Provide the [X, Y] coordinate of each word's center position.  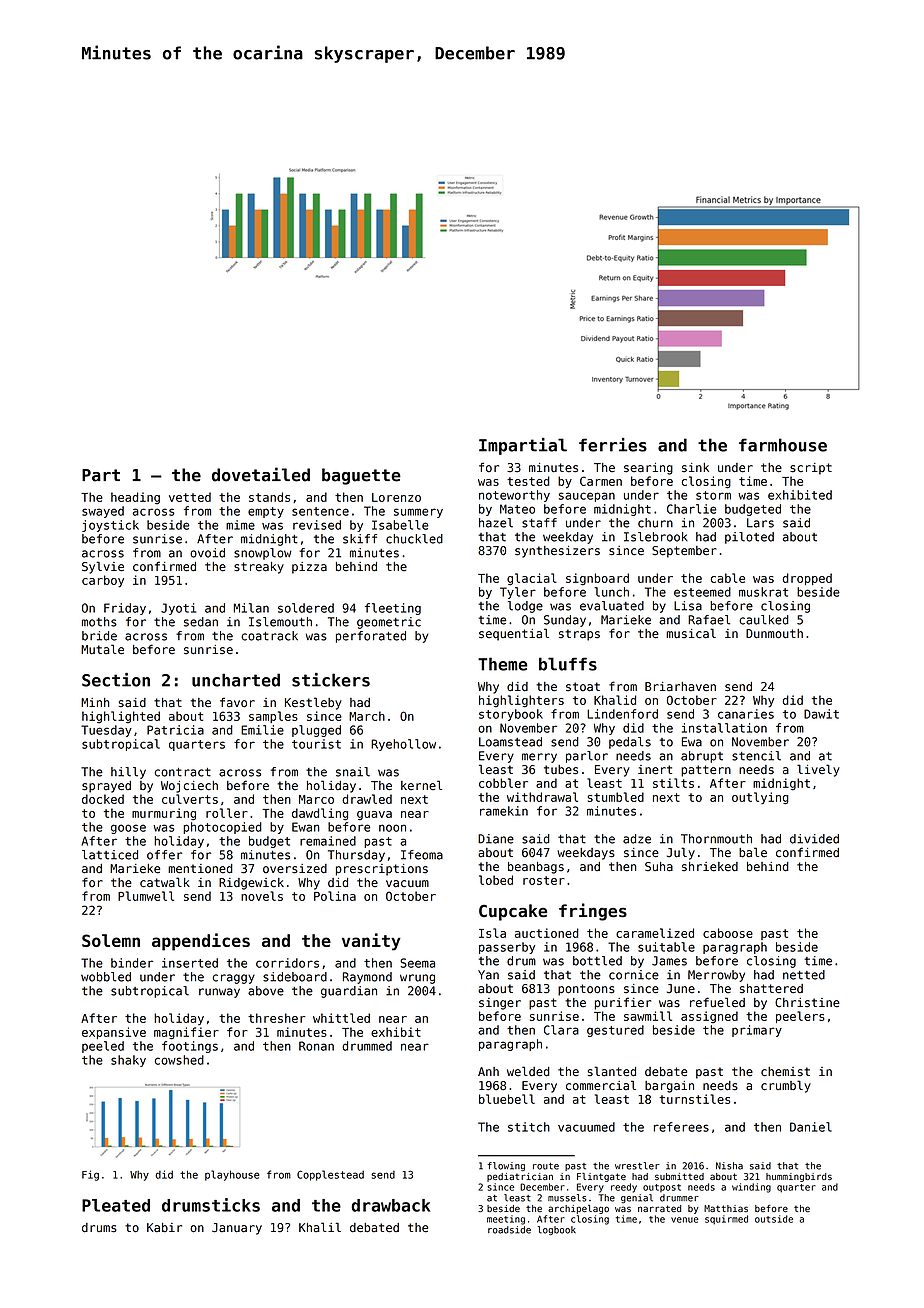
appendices [201, 942]
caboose [728, 933]
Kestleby [313, 703]
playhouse [232, 1175]
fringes [593, 912]
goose [128, 829]
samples [273, 717]
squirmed [726, 1220]
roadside [509, 1230]
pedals [630, 743]
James [669, 961]
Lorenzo [396, 497]
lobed [496, 880]
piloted [749, 538]
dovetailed [261, 474]
